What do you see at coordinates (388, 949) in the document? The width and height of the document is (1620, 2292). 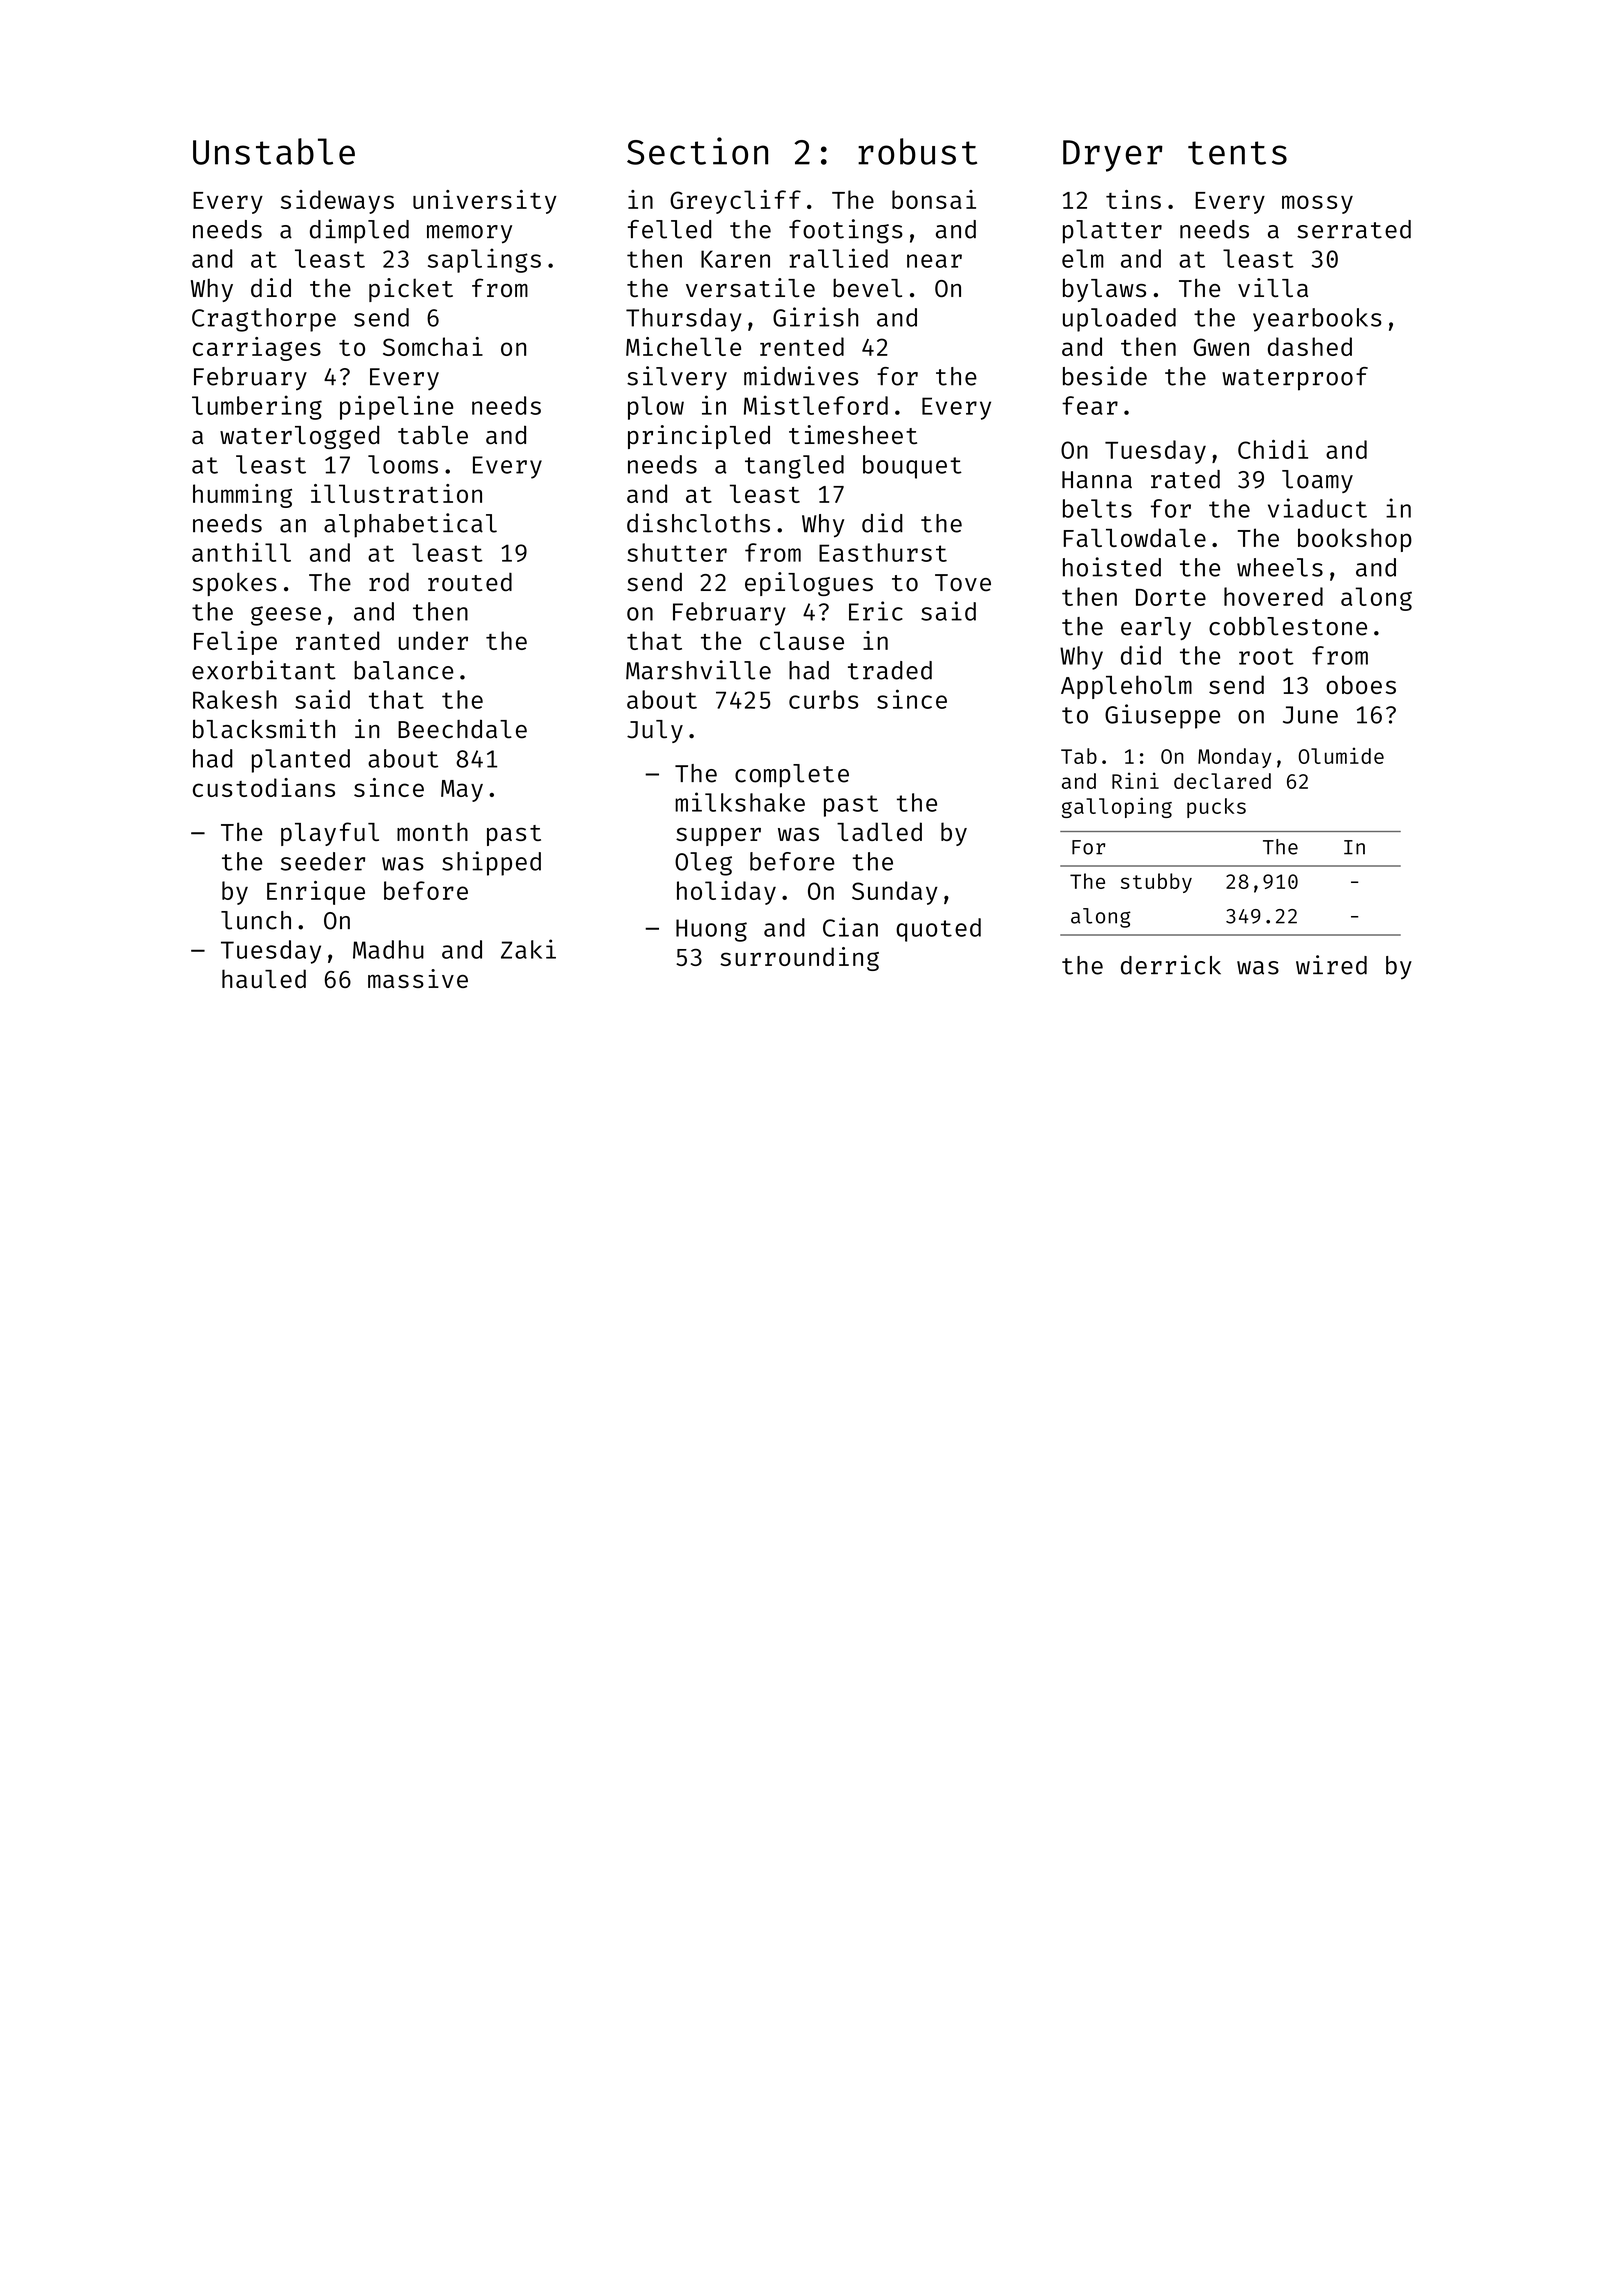 I see `Madhu` at bounding box center [388, 949].
